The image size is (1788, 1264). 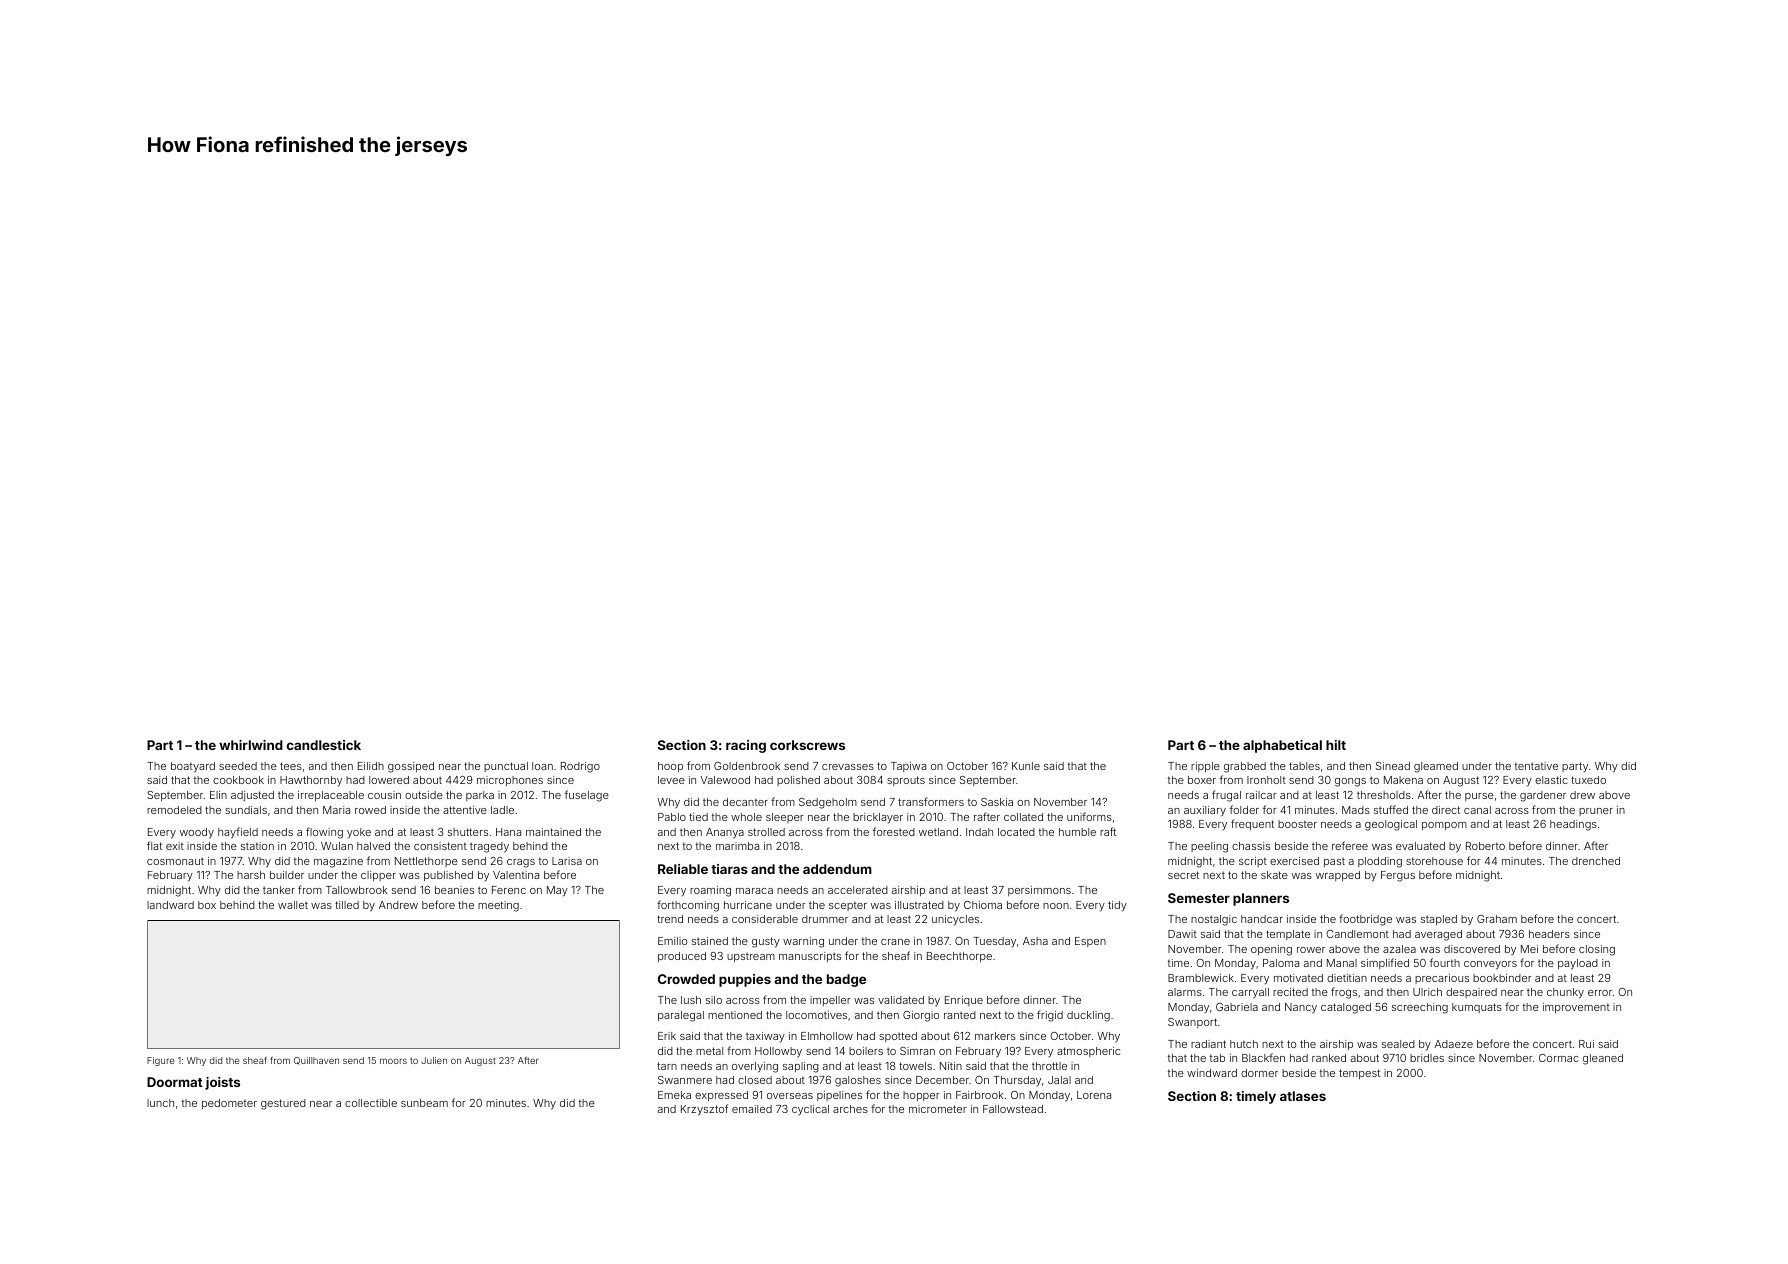 What do you see at coordinates (1094, 1095) in the image?
I see `Lorena` at bounding box center [1094, 1095].
